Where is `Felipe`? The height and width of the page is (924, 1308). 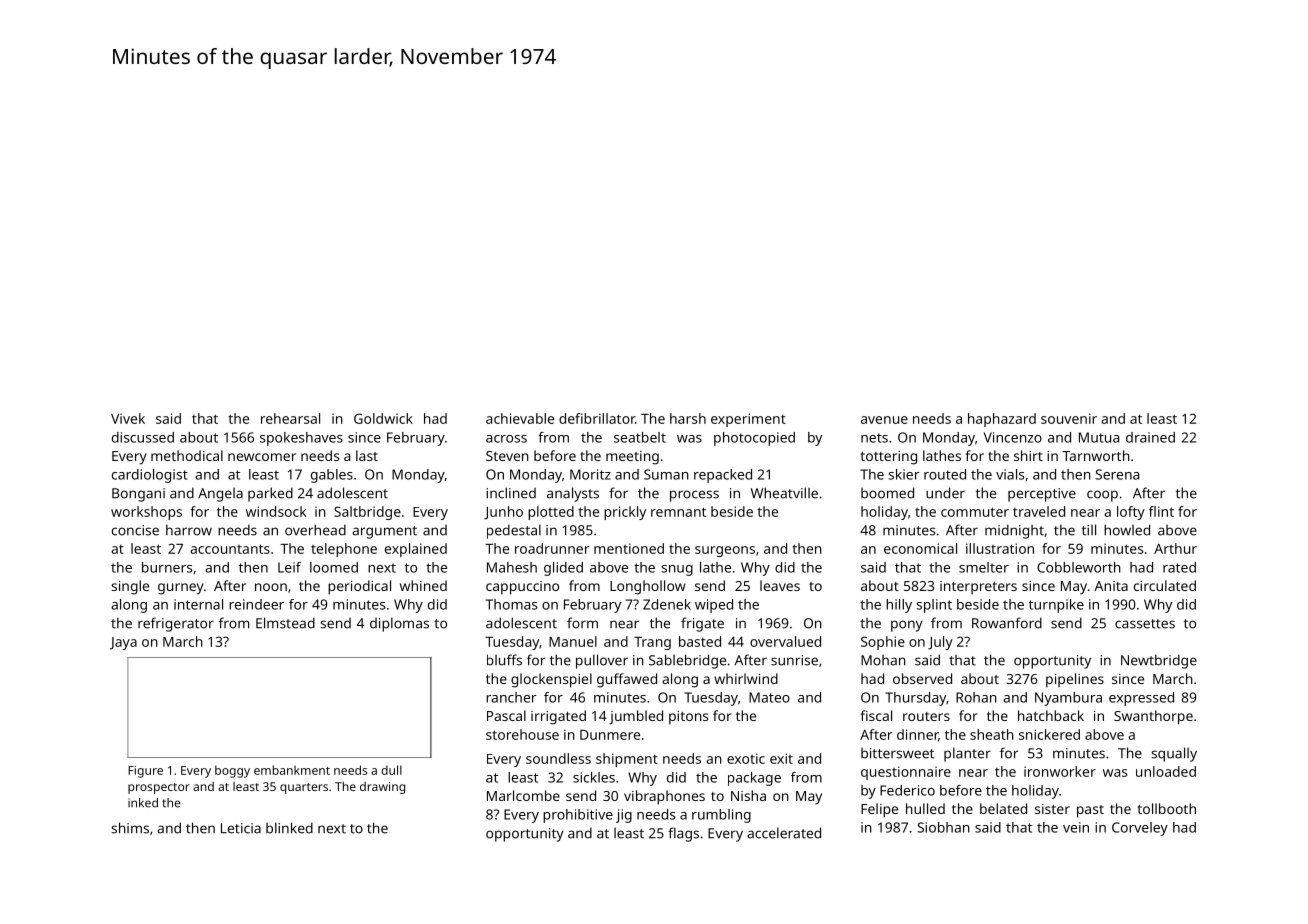 Felipe is located at coordinates (879, 810).
